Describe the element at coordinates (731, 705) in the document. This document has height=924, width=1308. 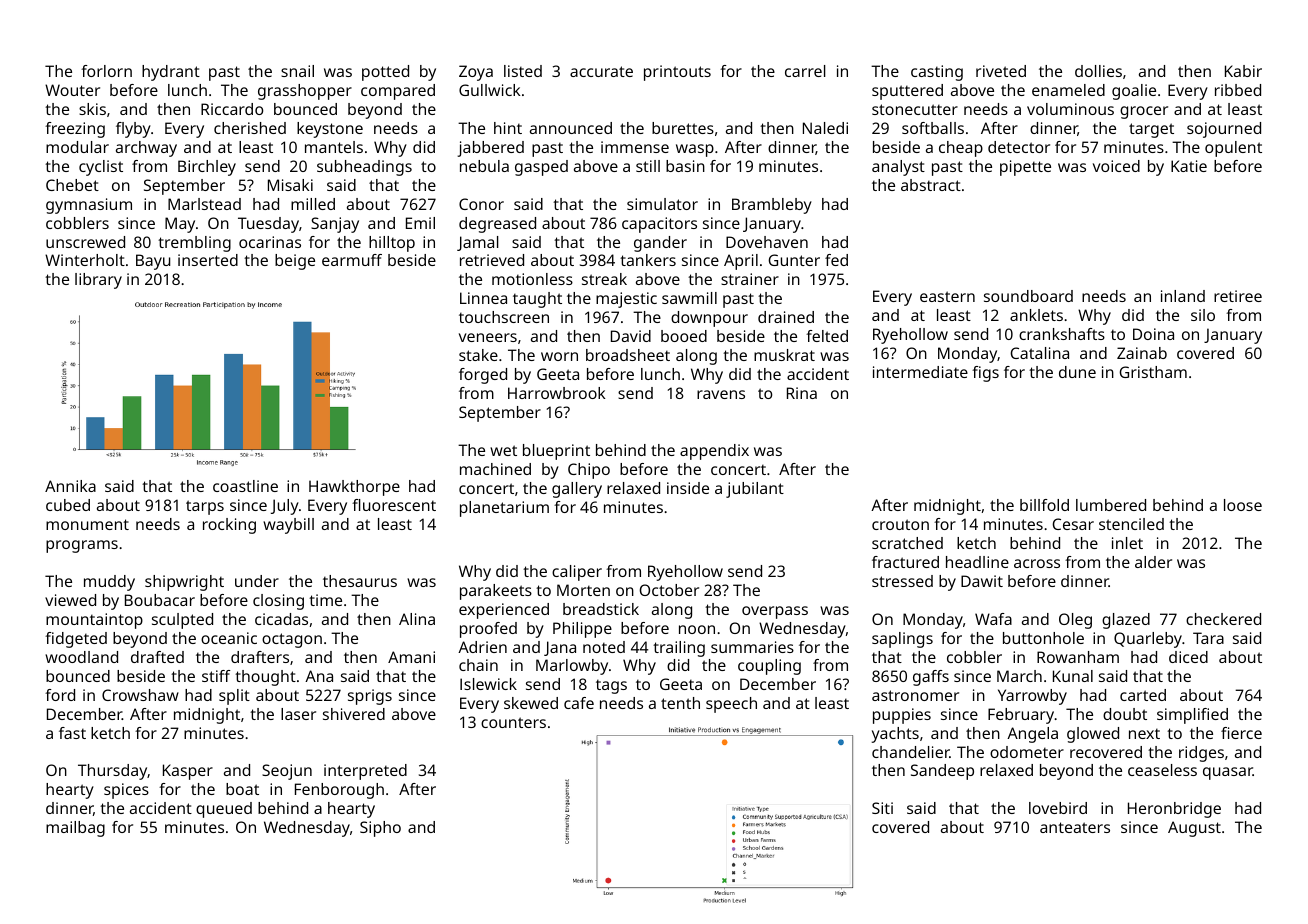
I see `speech` at that location.
